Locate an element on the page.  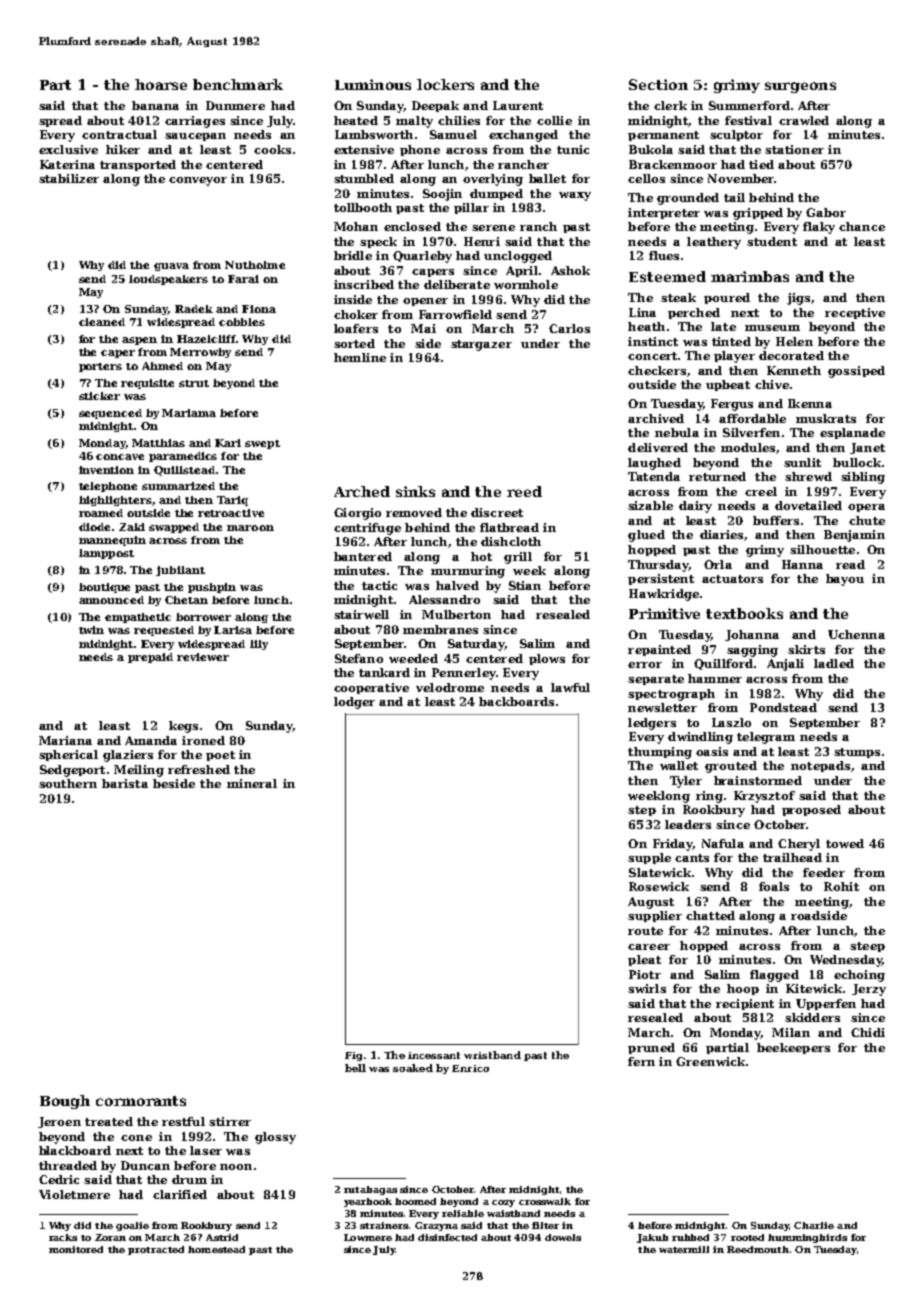
foals is located at coordinates (774, 886).
